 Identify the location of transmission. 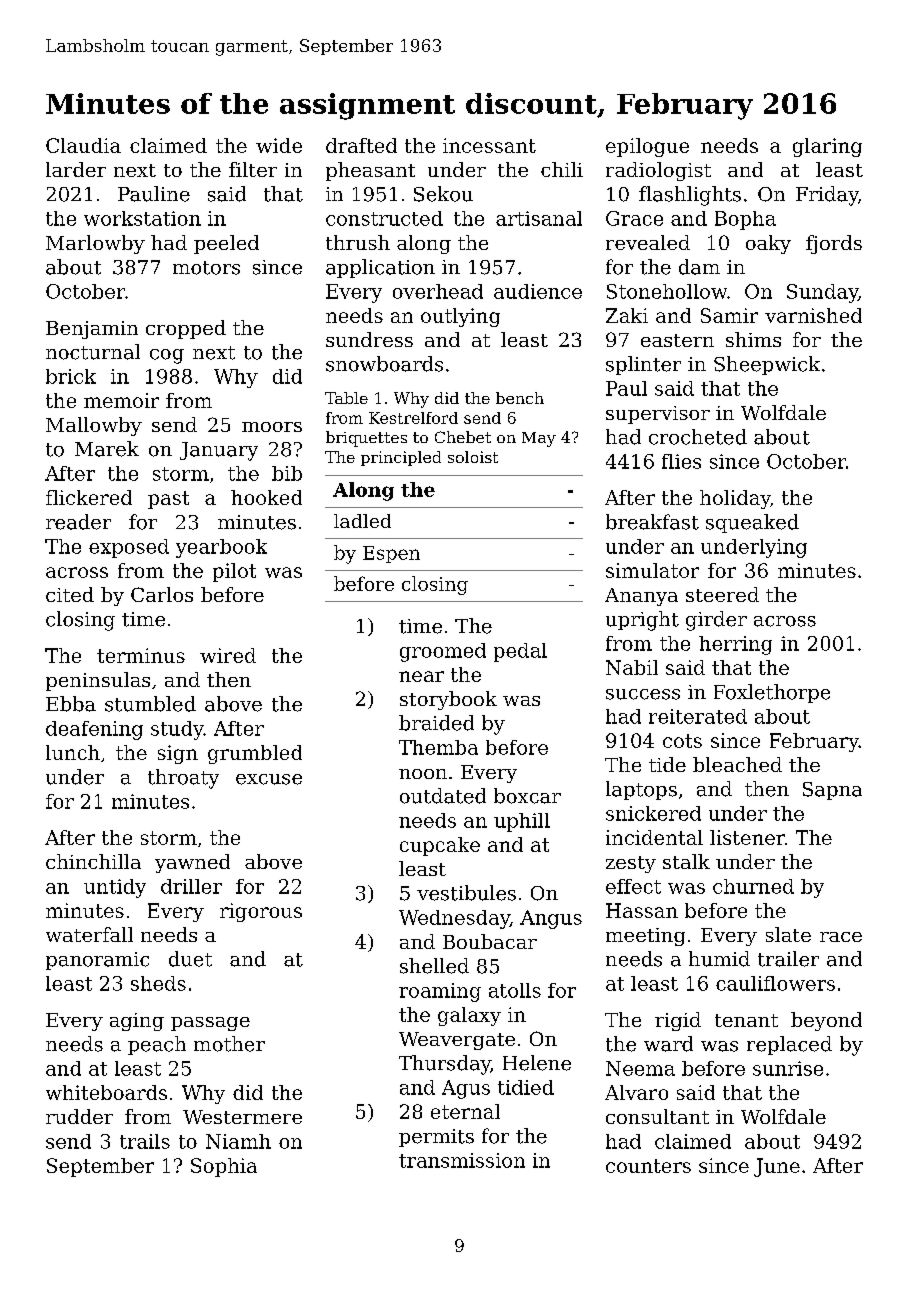
(462, 1160).
